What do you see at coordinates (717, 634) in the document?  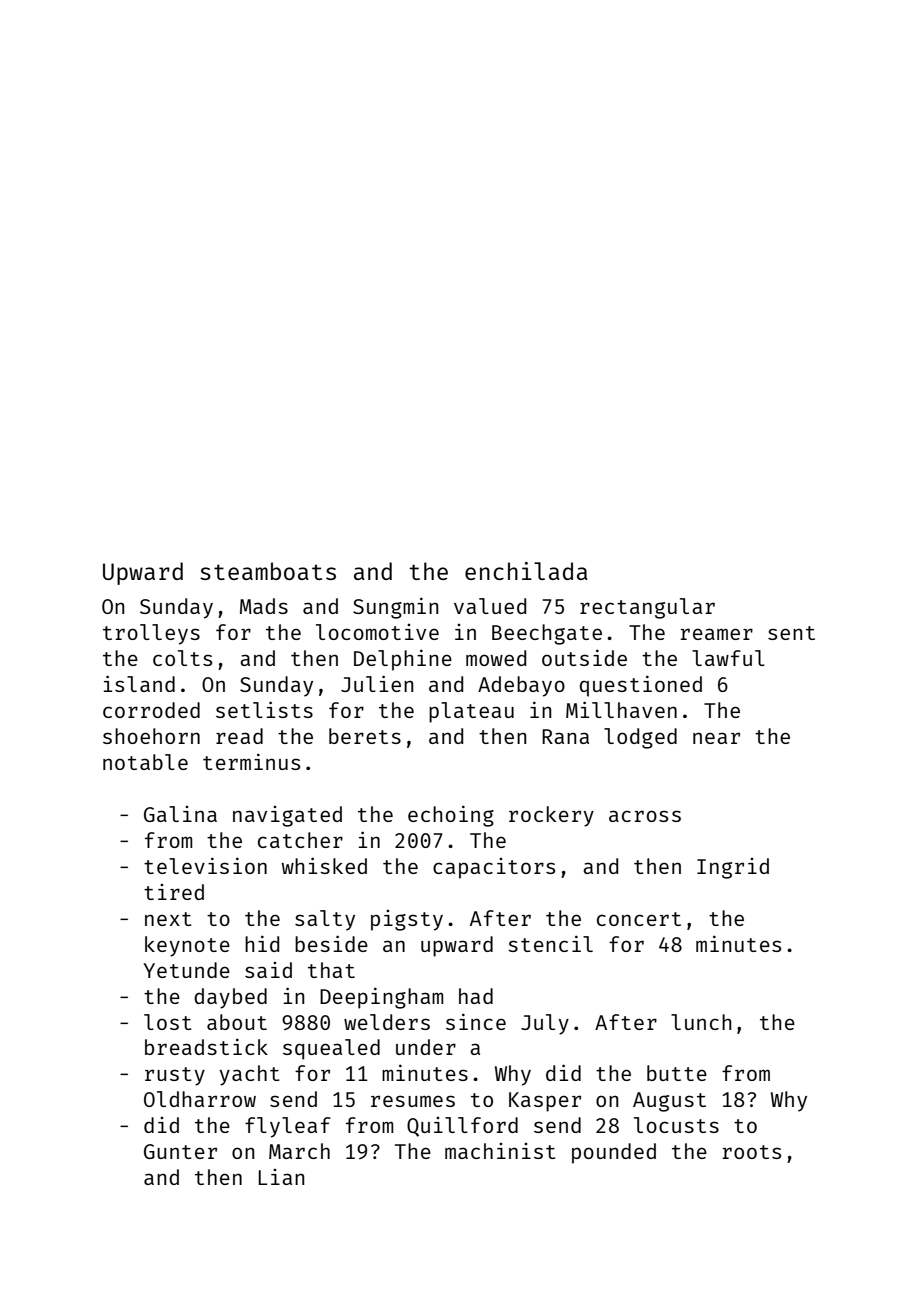 I see `reamer` at bounding box center [717, 634].
